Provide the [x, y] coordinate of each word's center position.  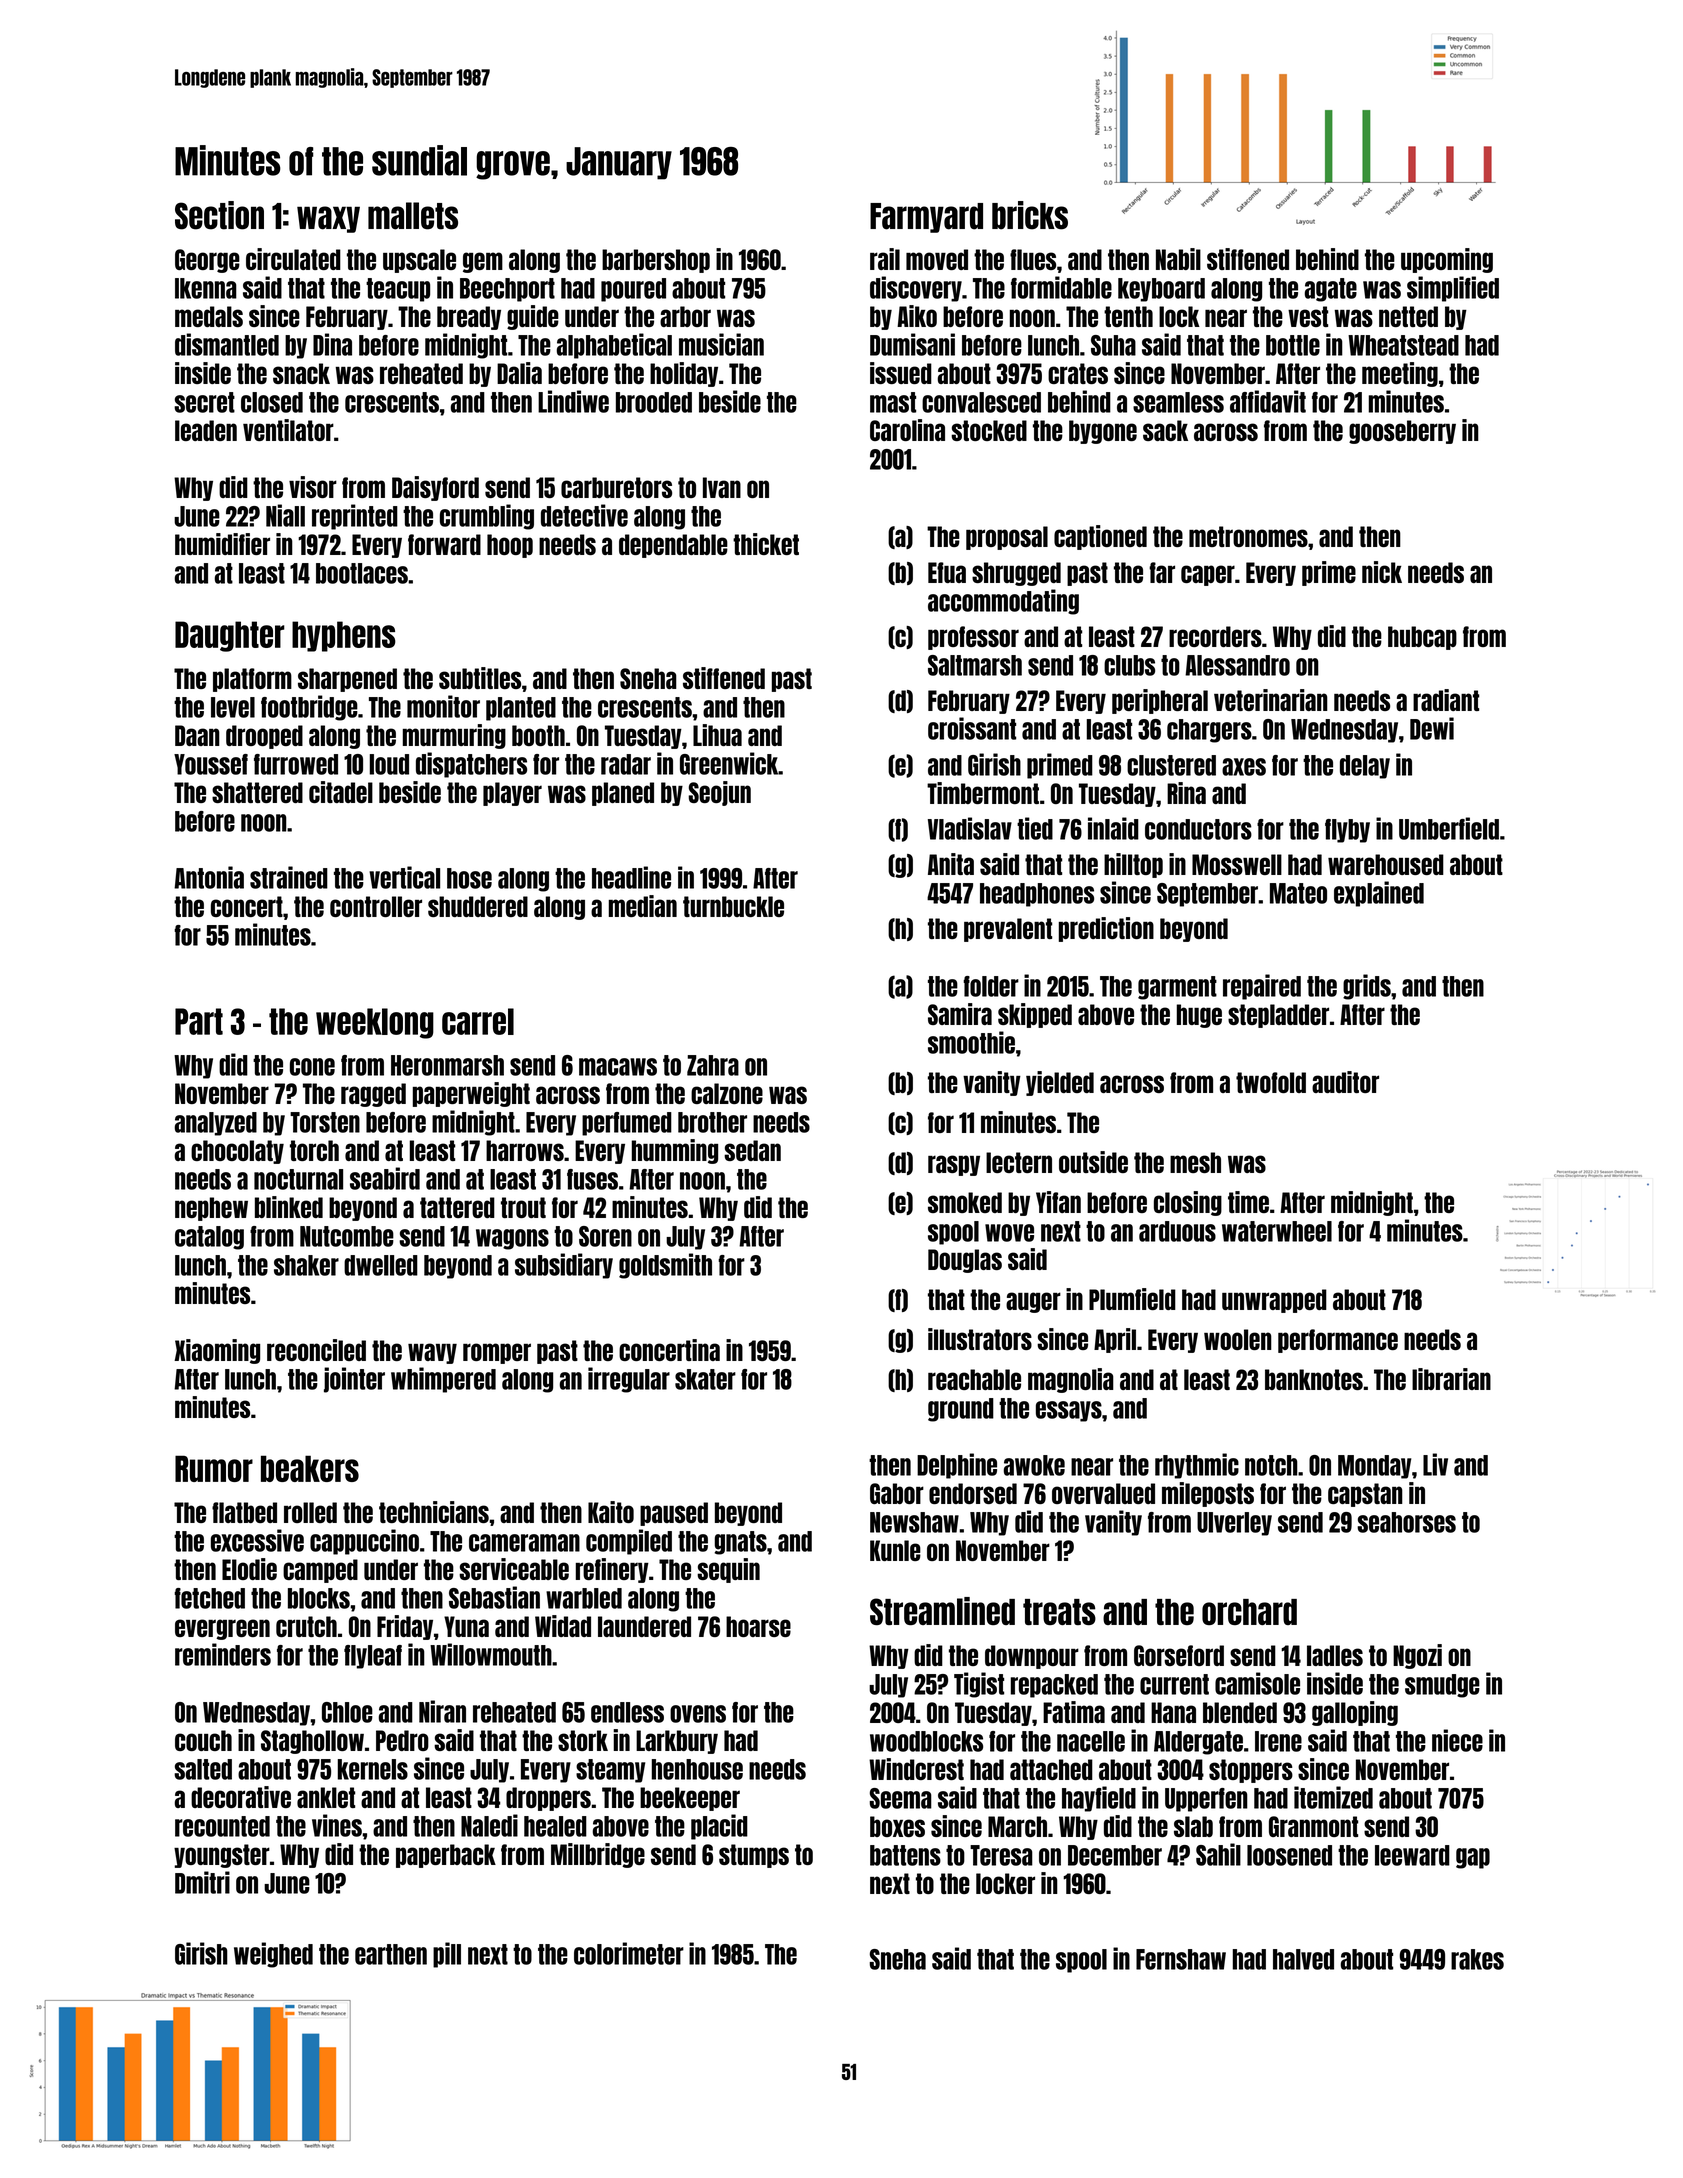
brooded [654, 402]
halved [1303, 1959]
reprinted [355, 517]
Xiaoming [217, 1351]
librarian [1451, 1379]
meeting [1400, 374]
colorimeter [629, 1953]
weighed [273, 1955]
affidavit [1268, 401]
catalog [209, 1238]
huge [1199, 1016]
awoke [1034, 1465]
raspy [954, 1165]
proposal [1007, 538]
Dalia [519, 373]
